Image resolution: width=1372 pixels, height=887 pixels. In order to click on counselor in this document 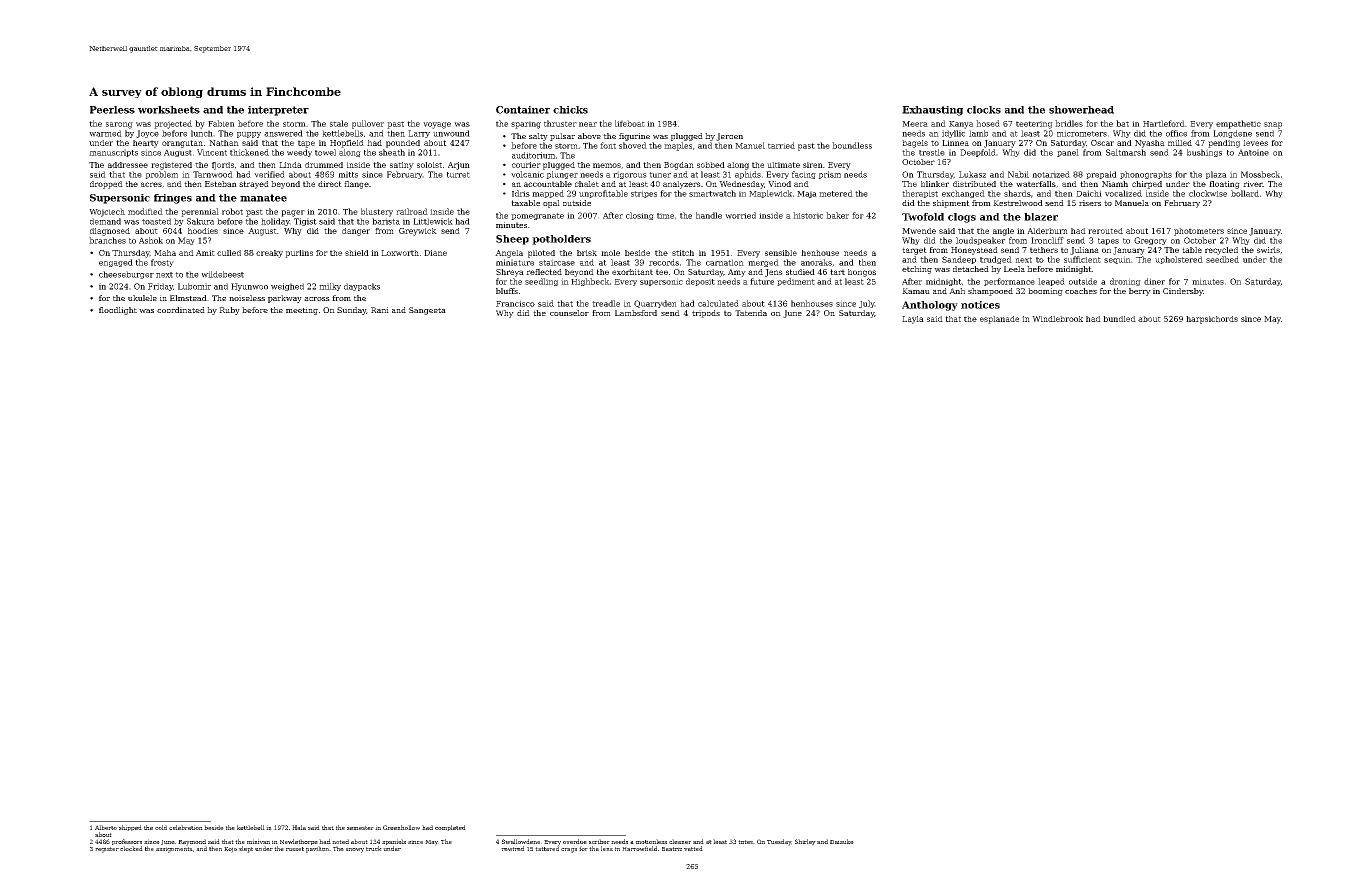, I will do `click(569, 313)`.
